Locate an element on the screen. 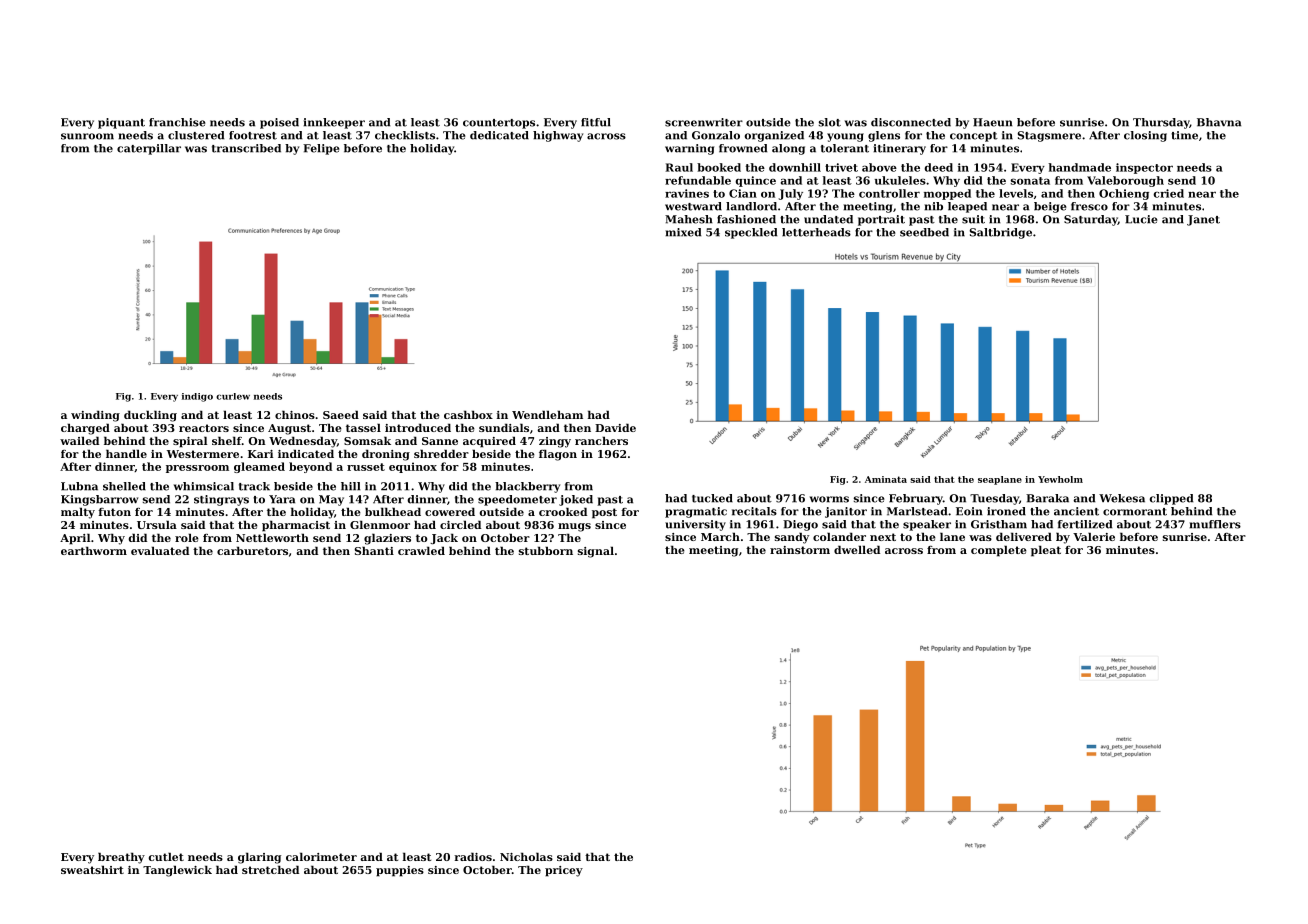  checklists is located at coordinates (405, 135).
